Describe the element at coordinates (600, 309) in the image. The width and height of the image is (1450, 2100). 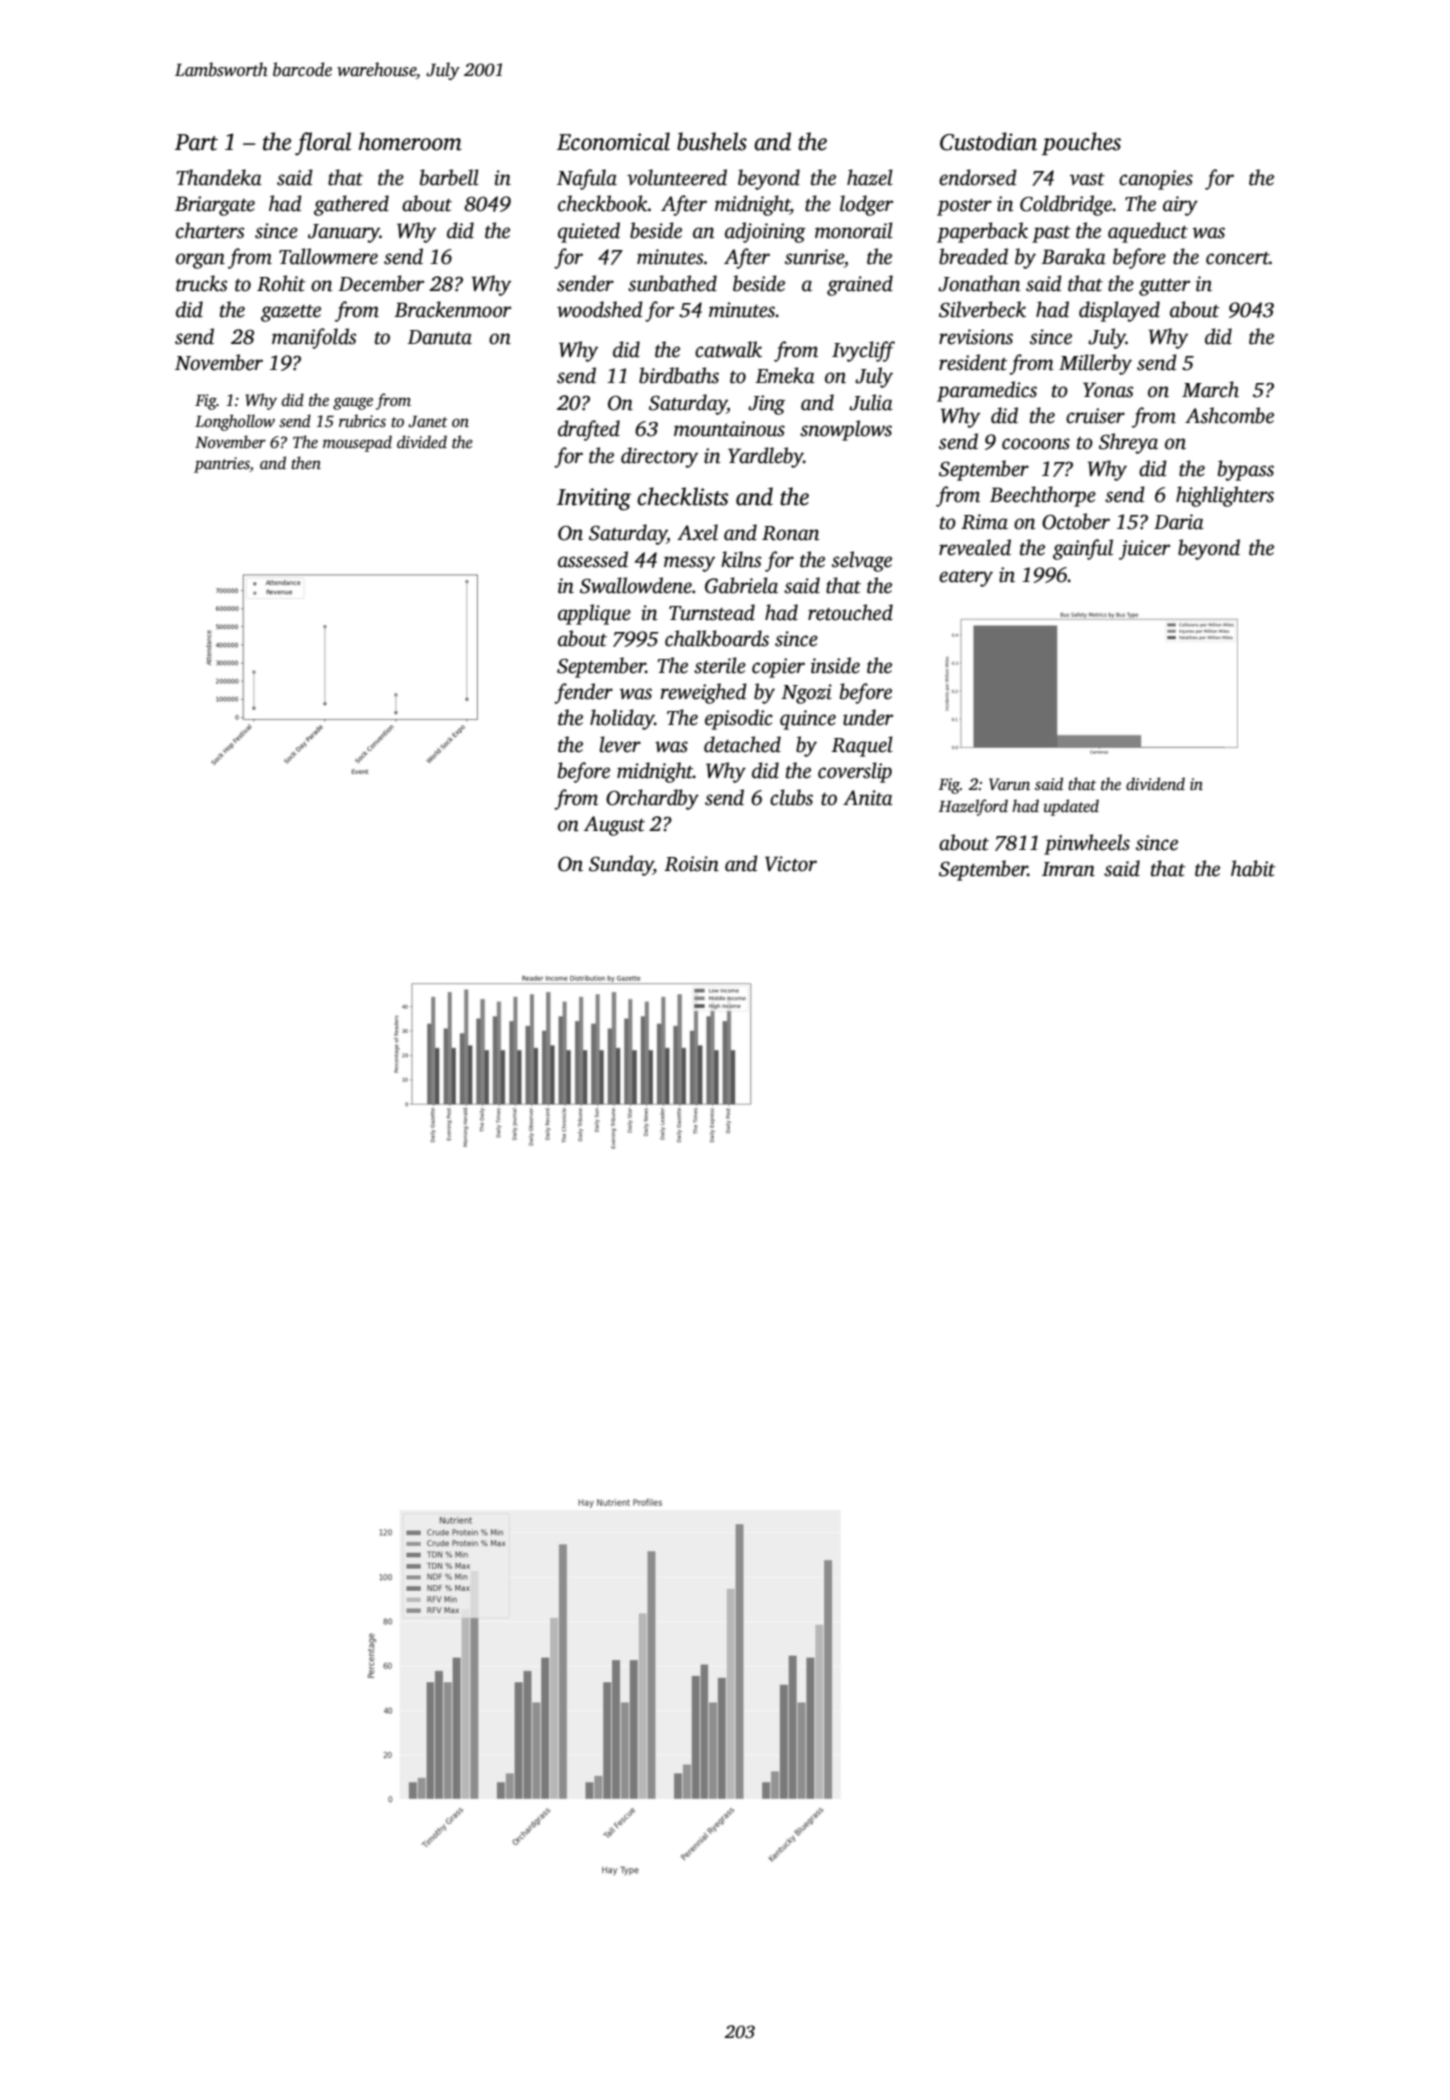
I see `woodshed` at that location.
